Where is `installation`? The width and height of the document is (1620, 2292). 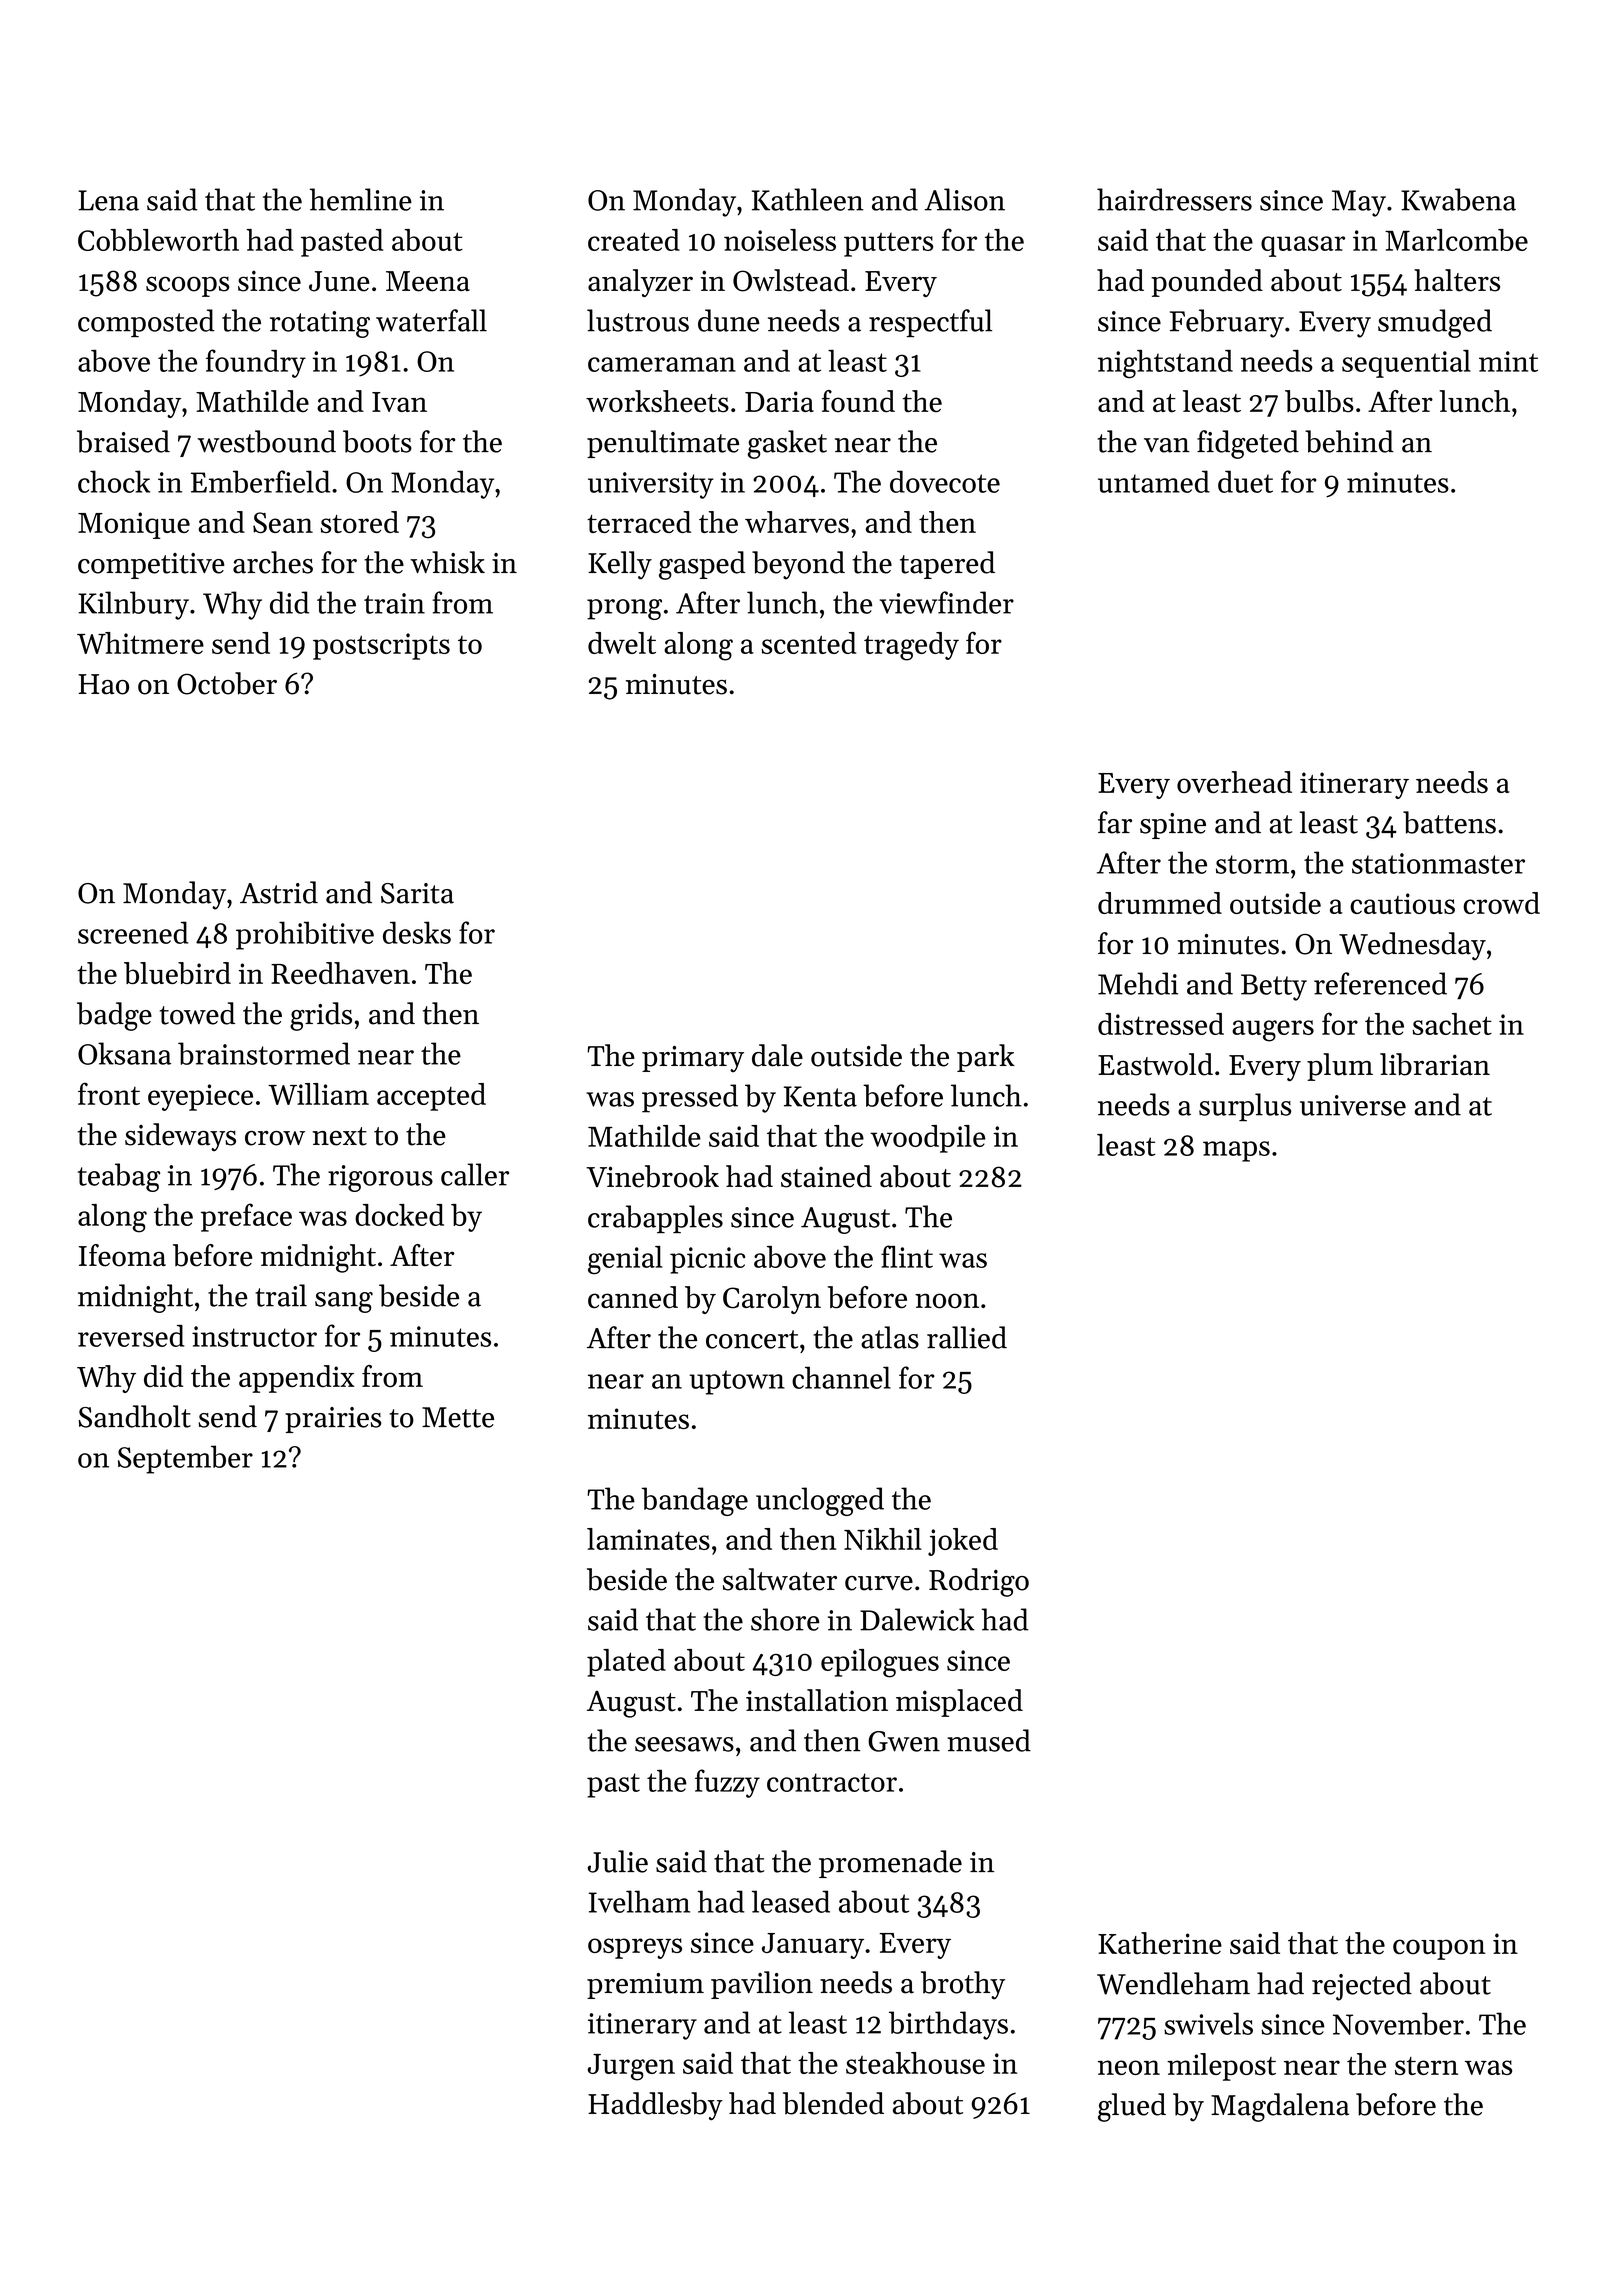 installation is located at coordinates (817, 1700).
